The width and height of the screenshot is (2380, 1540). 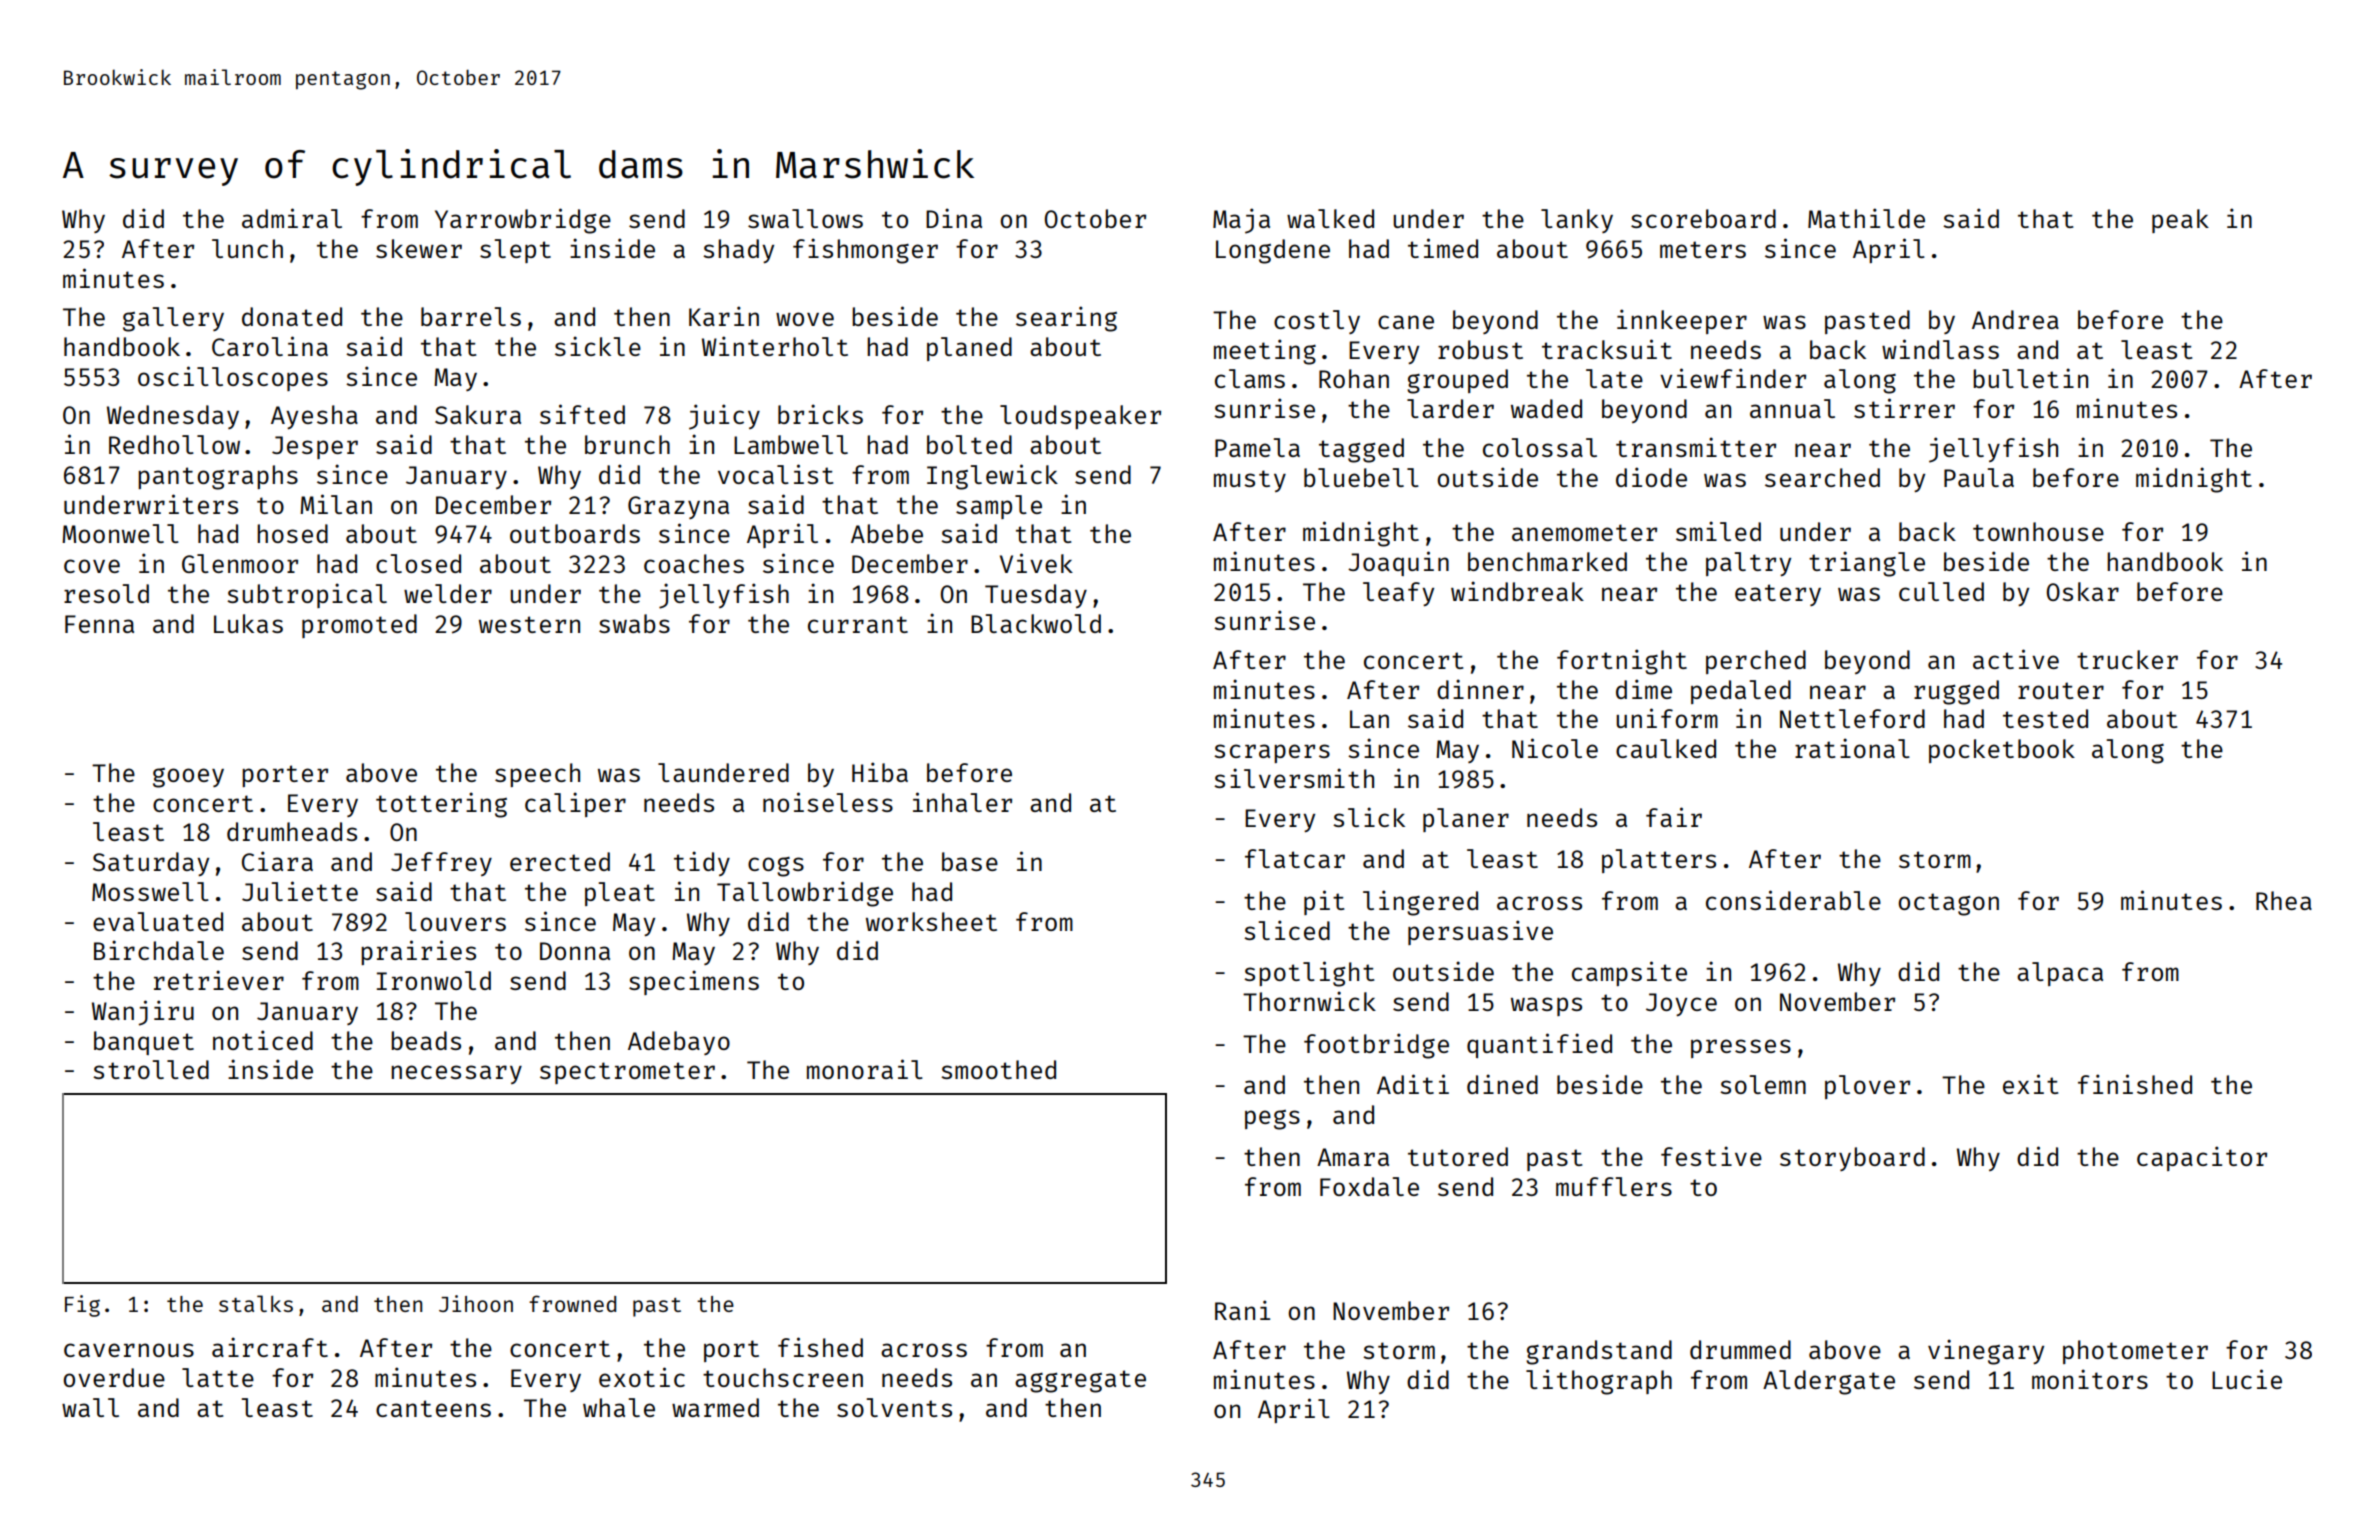 What do you see at coordinates (173, 319) in the screenshot?
I see `gallery` at bounding box center [173, 319].
